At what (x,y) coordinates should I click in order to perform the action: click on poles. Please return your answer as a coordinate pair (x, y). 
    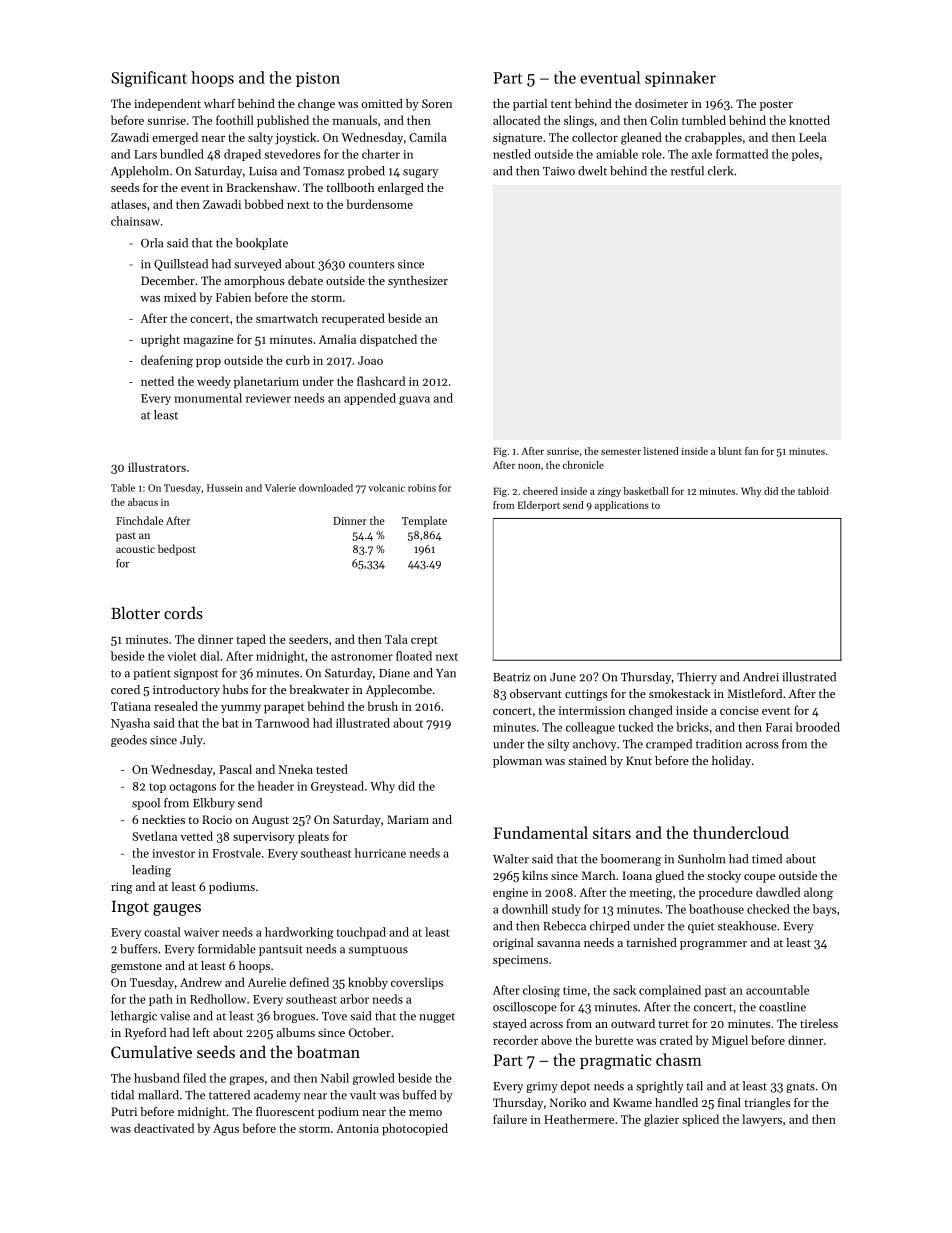
    Looking at the image, I should click on (805, 155).
